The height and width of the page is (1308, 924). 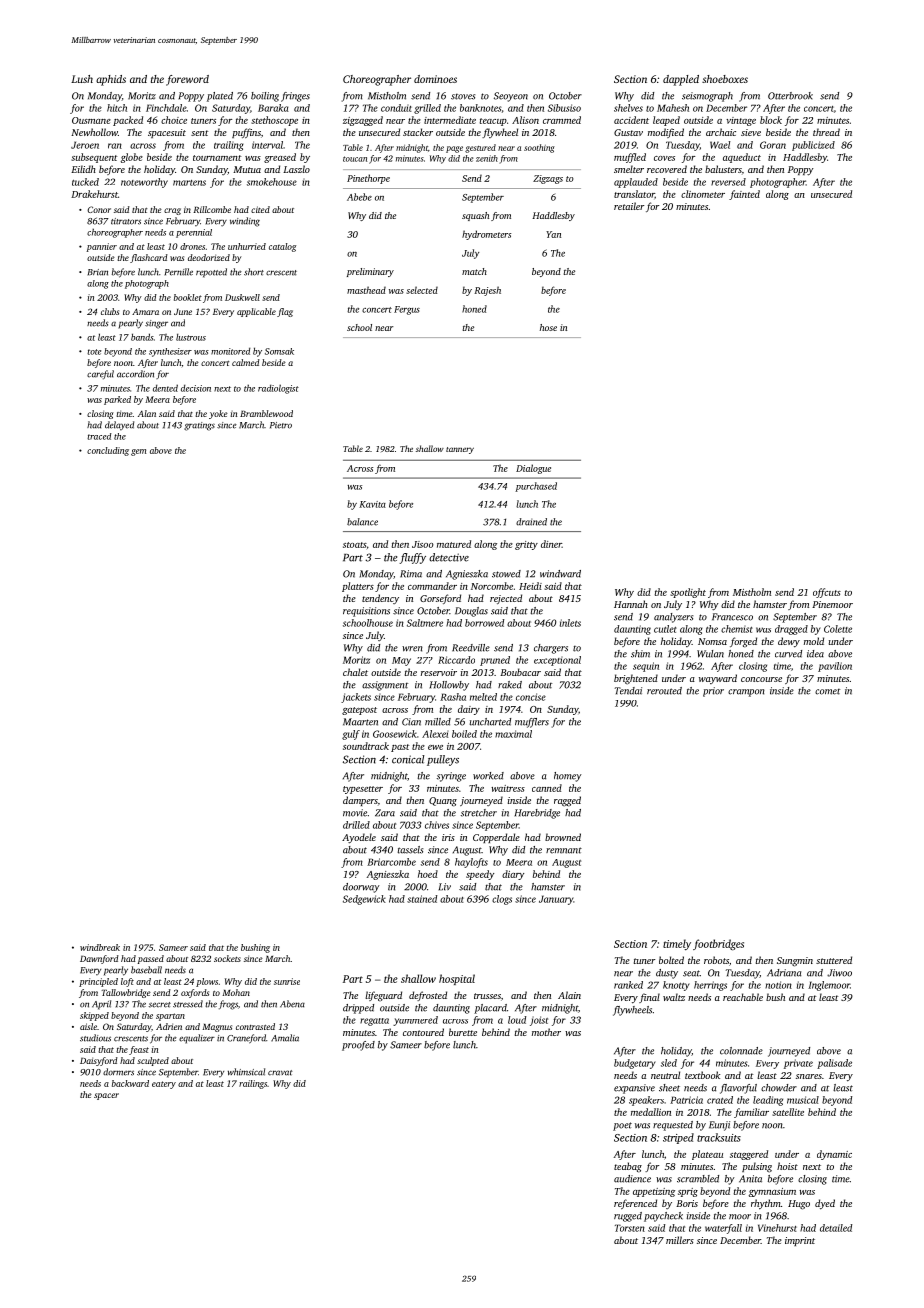 I want to click on radiologist, so click(x=278, y=389).
